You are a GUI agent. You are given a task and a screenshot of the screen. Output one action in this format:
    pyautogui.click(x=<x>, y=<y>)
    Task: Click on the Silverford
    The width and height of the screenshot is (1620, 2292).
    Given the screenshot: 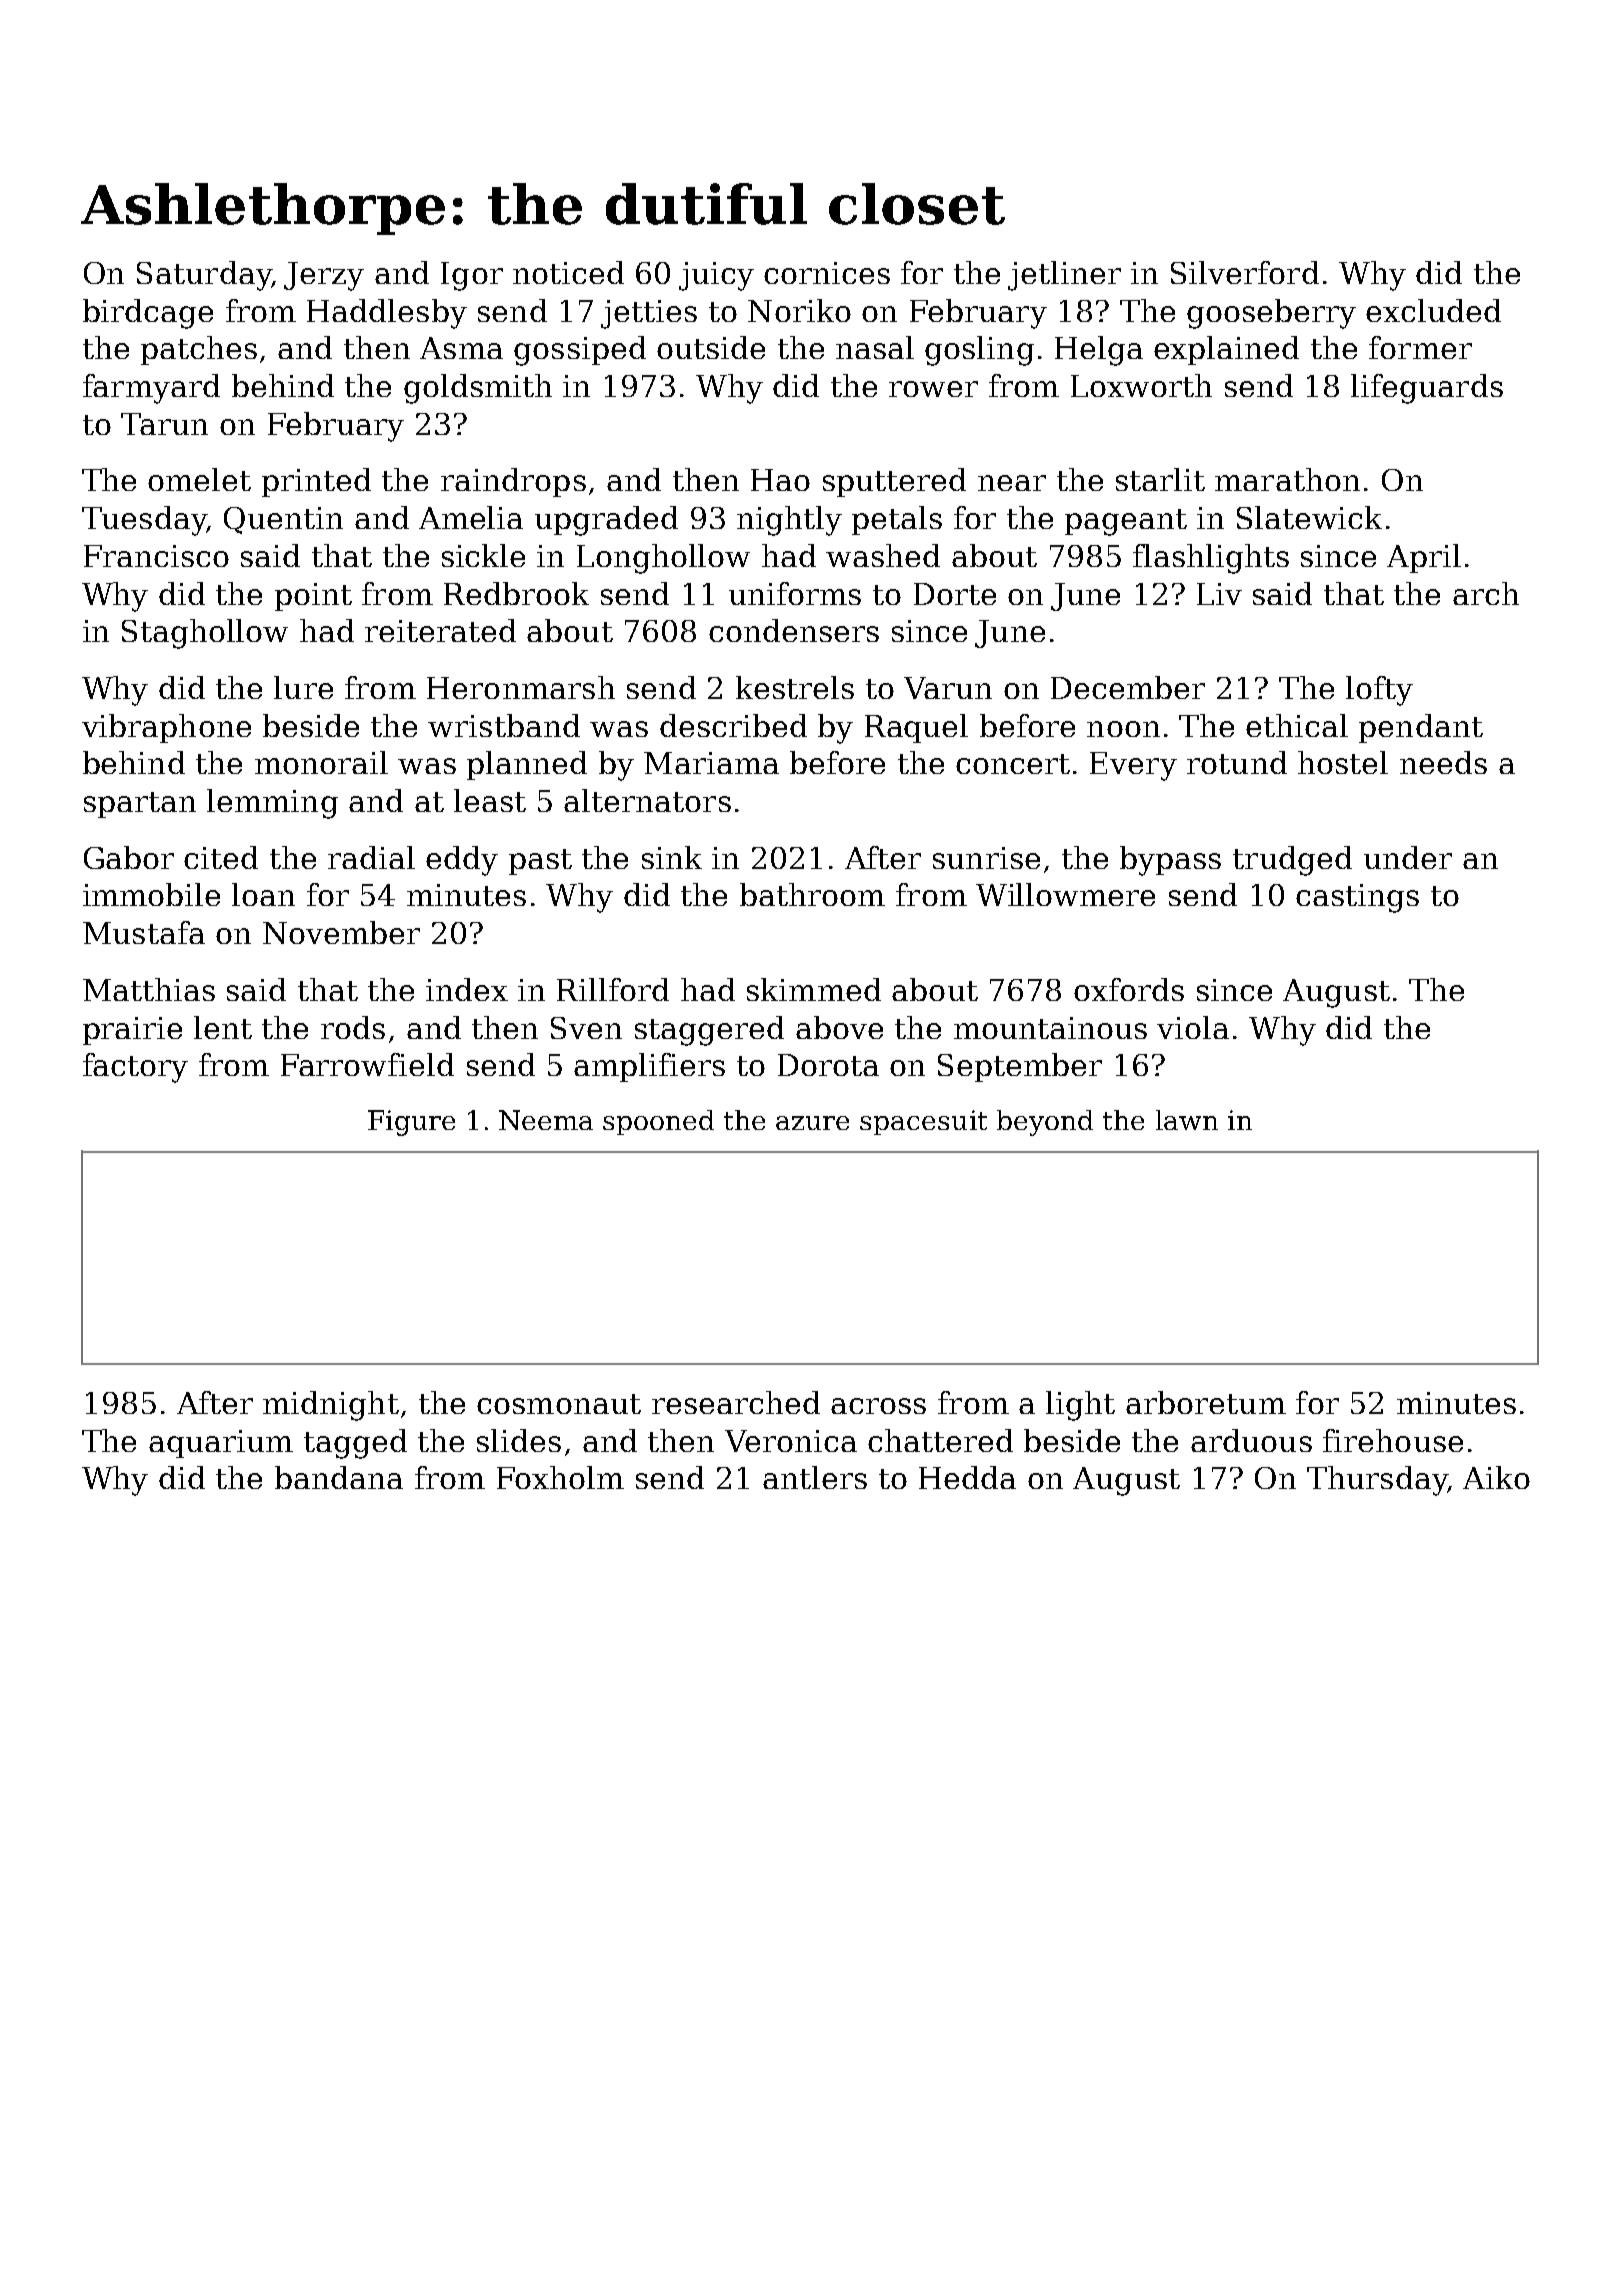 What is the action you would take?
    pyautogui.click(x=1245, y=272)
